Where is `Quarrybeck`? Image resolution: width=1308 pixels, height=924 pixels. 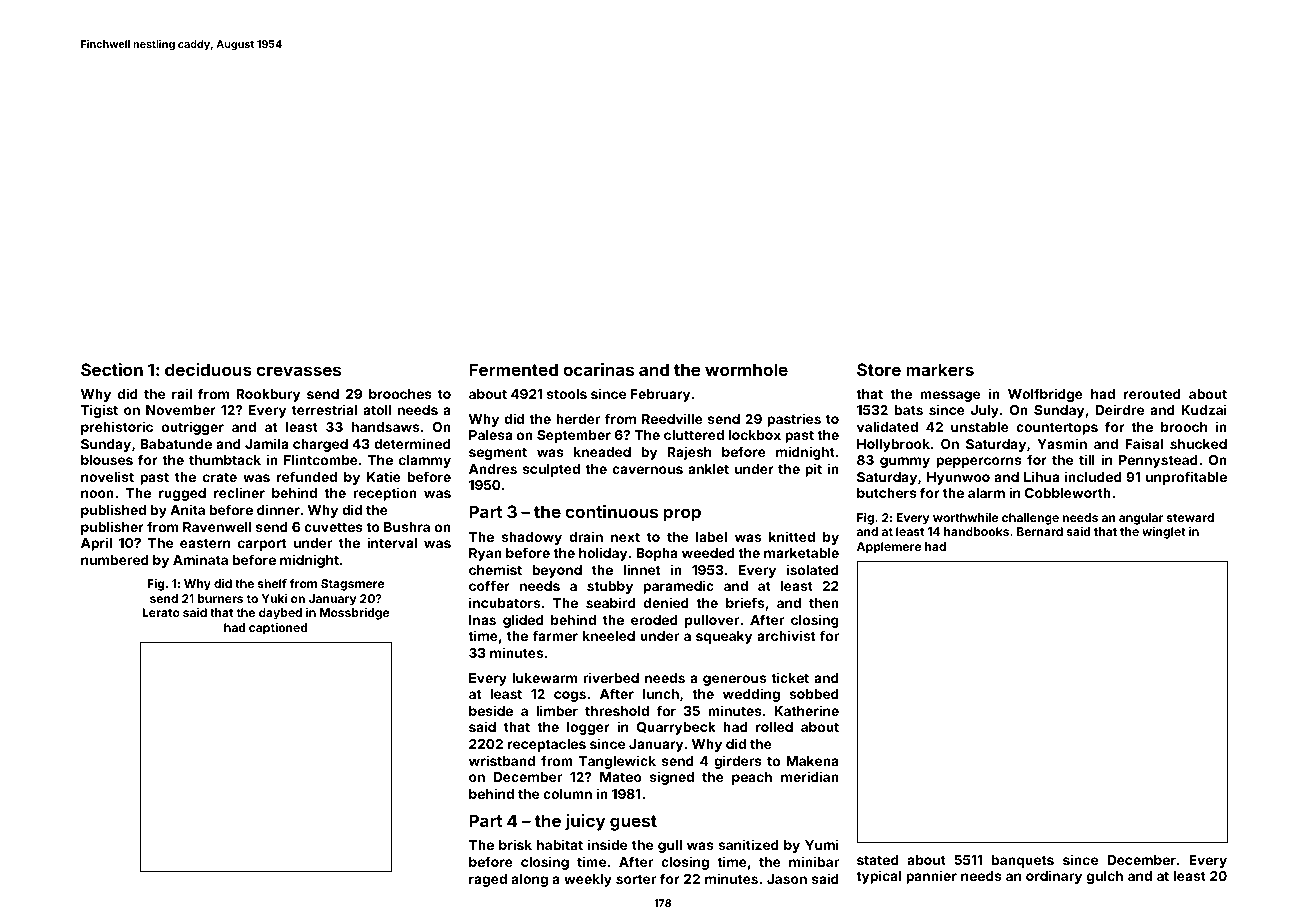 Quarrybeck is located at coordinates (676, 728).
